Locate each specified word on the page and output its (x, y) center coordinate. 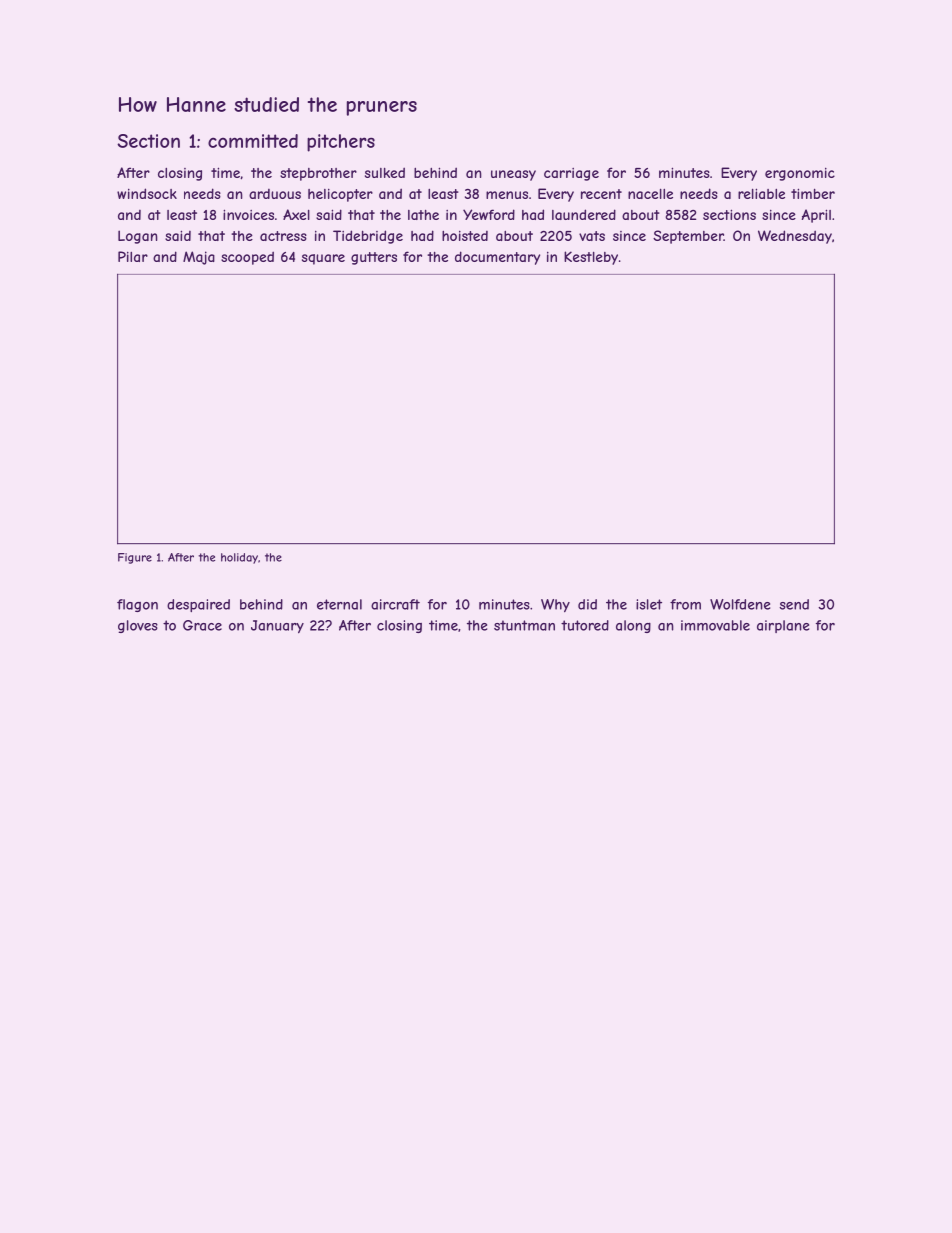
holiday (239, 558)
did (587, 604)
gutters (374, 258)
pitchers (341, 143)
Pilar (133, 256)
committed (253, 141)
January (277, 626)
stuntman (524, 625)
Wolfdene (740, 604)
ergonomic (800, 174)
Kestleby (591, 258)
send (794, 604)
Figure (135, 558)
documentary (497, 258)
